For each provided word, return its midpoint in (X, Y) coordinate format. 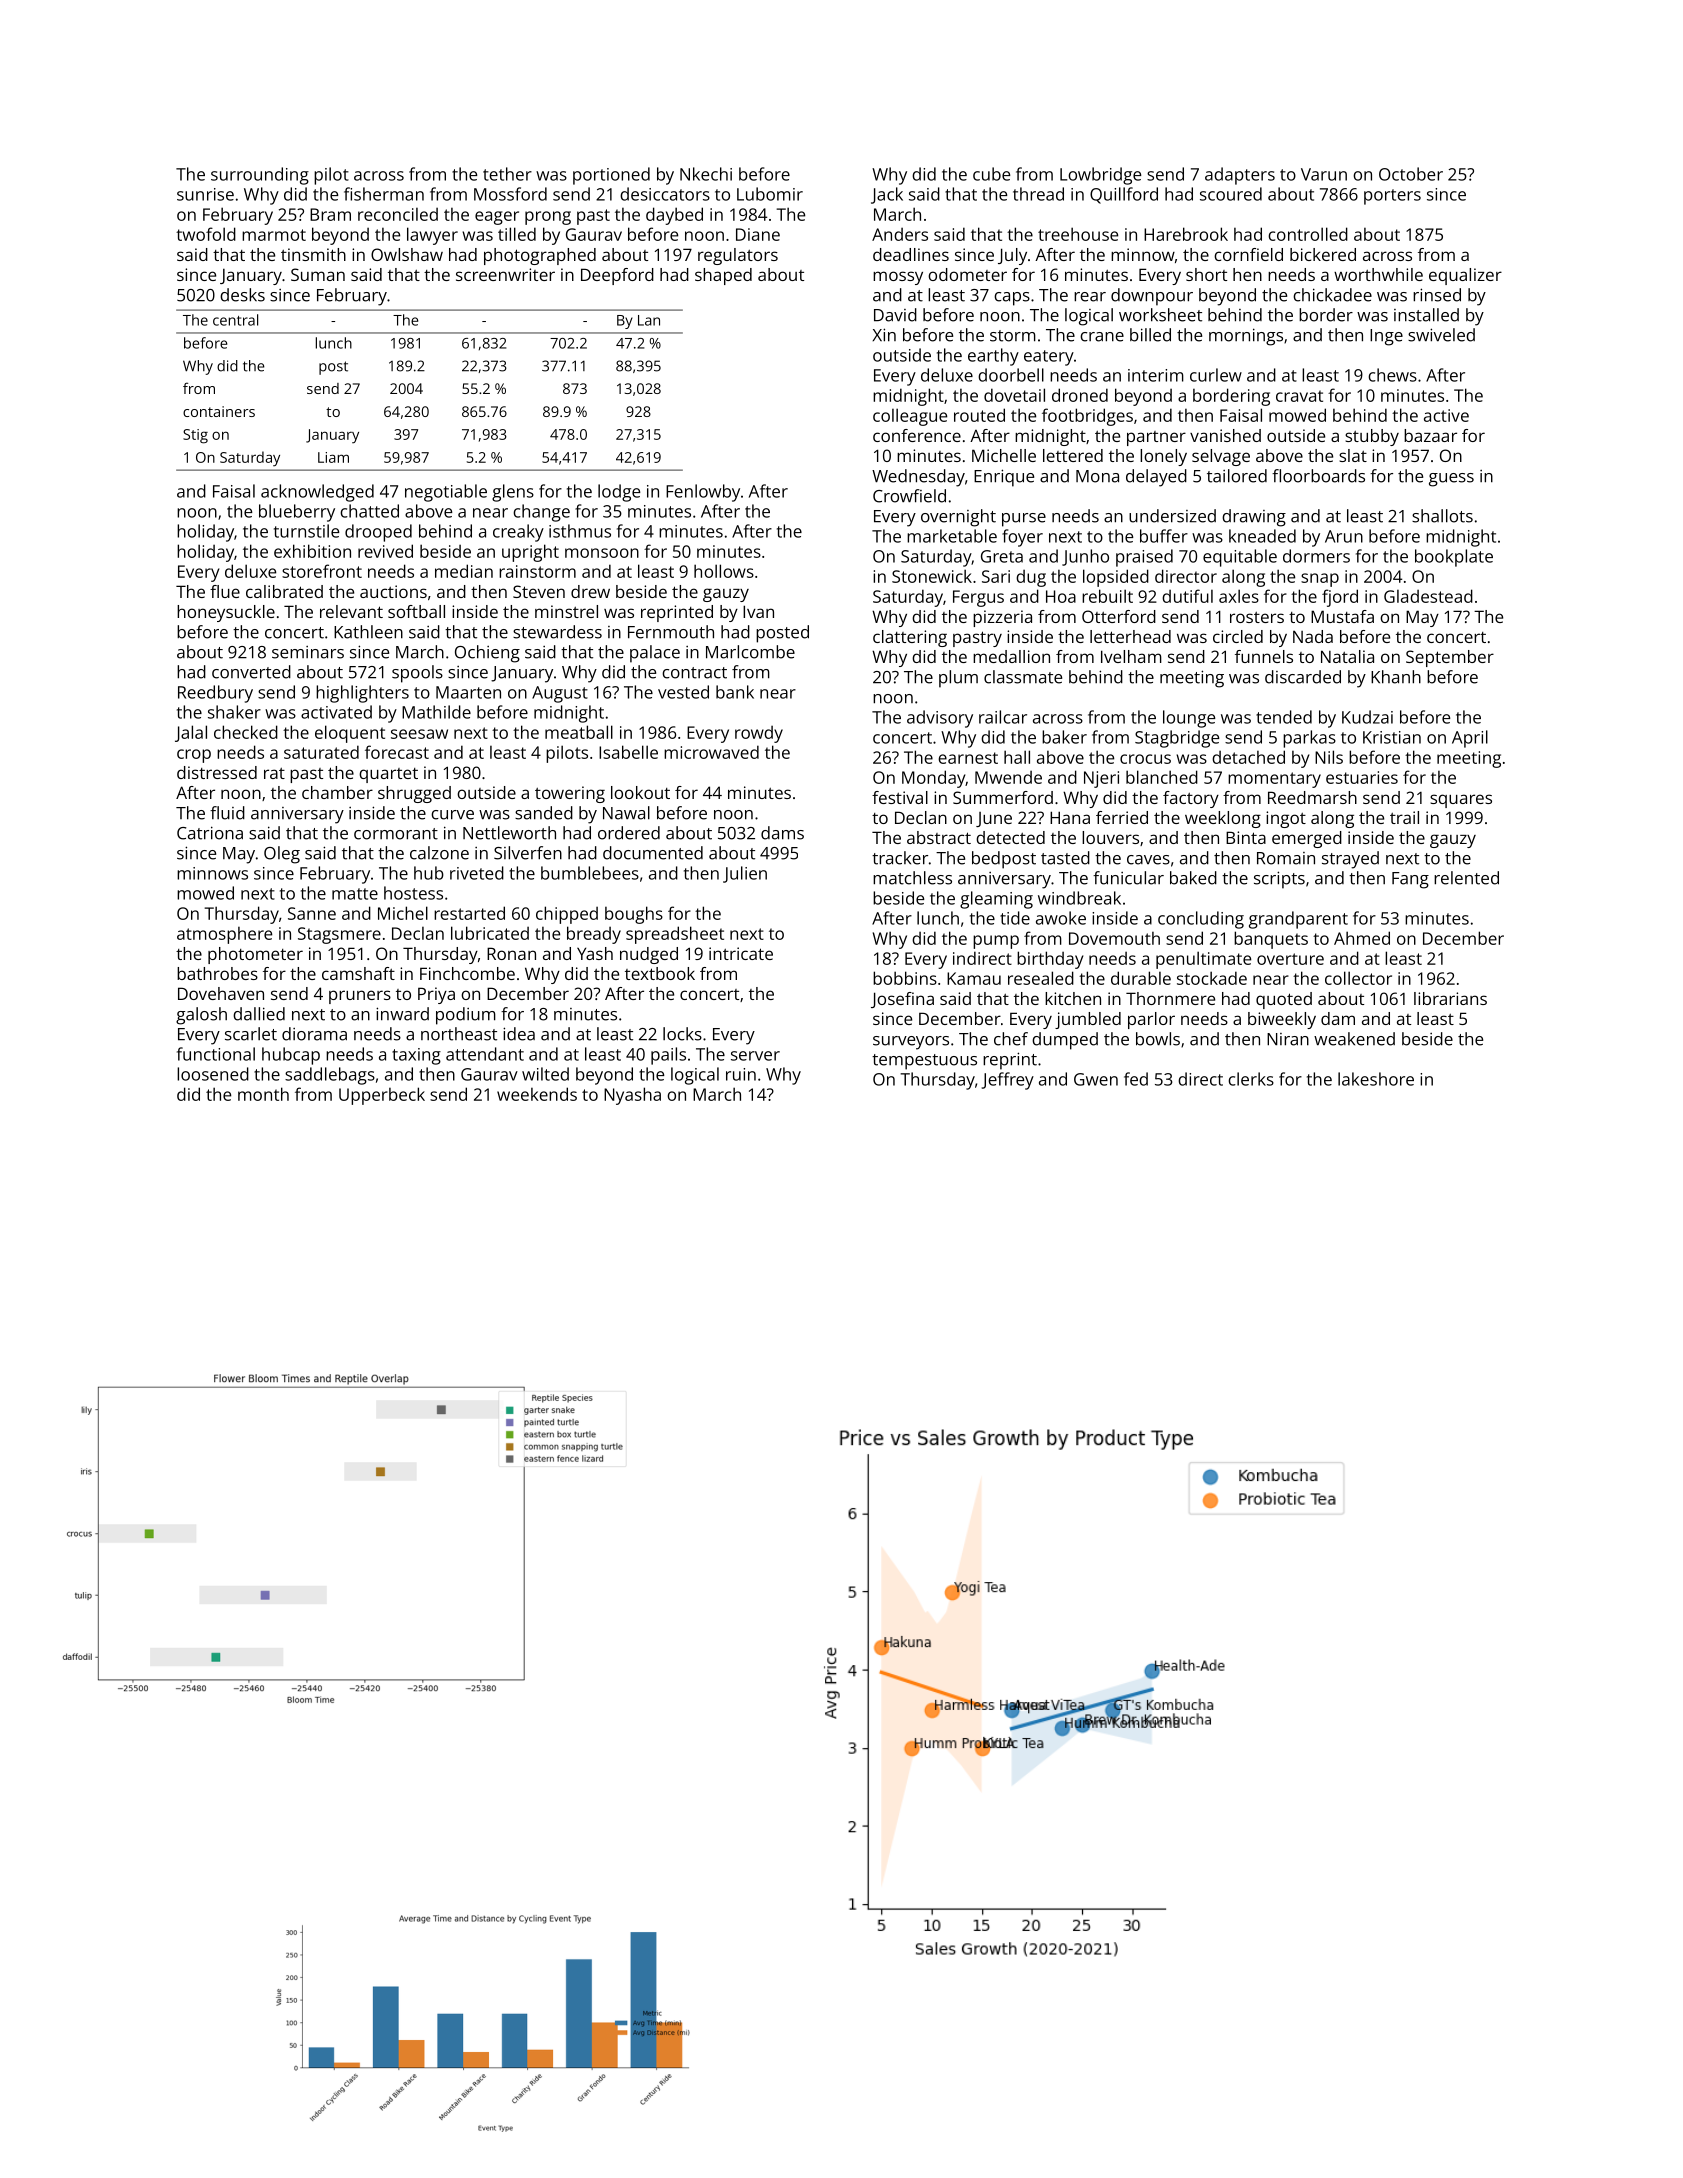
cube (991, 174)
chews (1392, 375)
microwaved (711, 752)
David (895, 315)
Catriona (210, 833)
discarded (1303, 677)
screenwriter (505, 274)
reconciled (398, 214)
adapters (1240, 176)
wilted (545, 1074)
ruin (741, 1074)
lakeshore (1376, 1079)
